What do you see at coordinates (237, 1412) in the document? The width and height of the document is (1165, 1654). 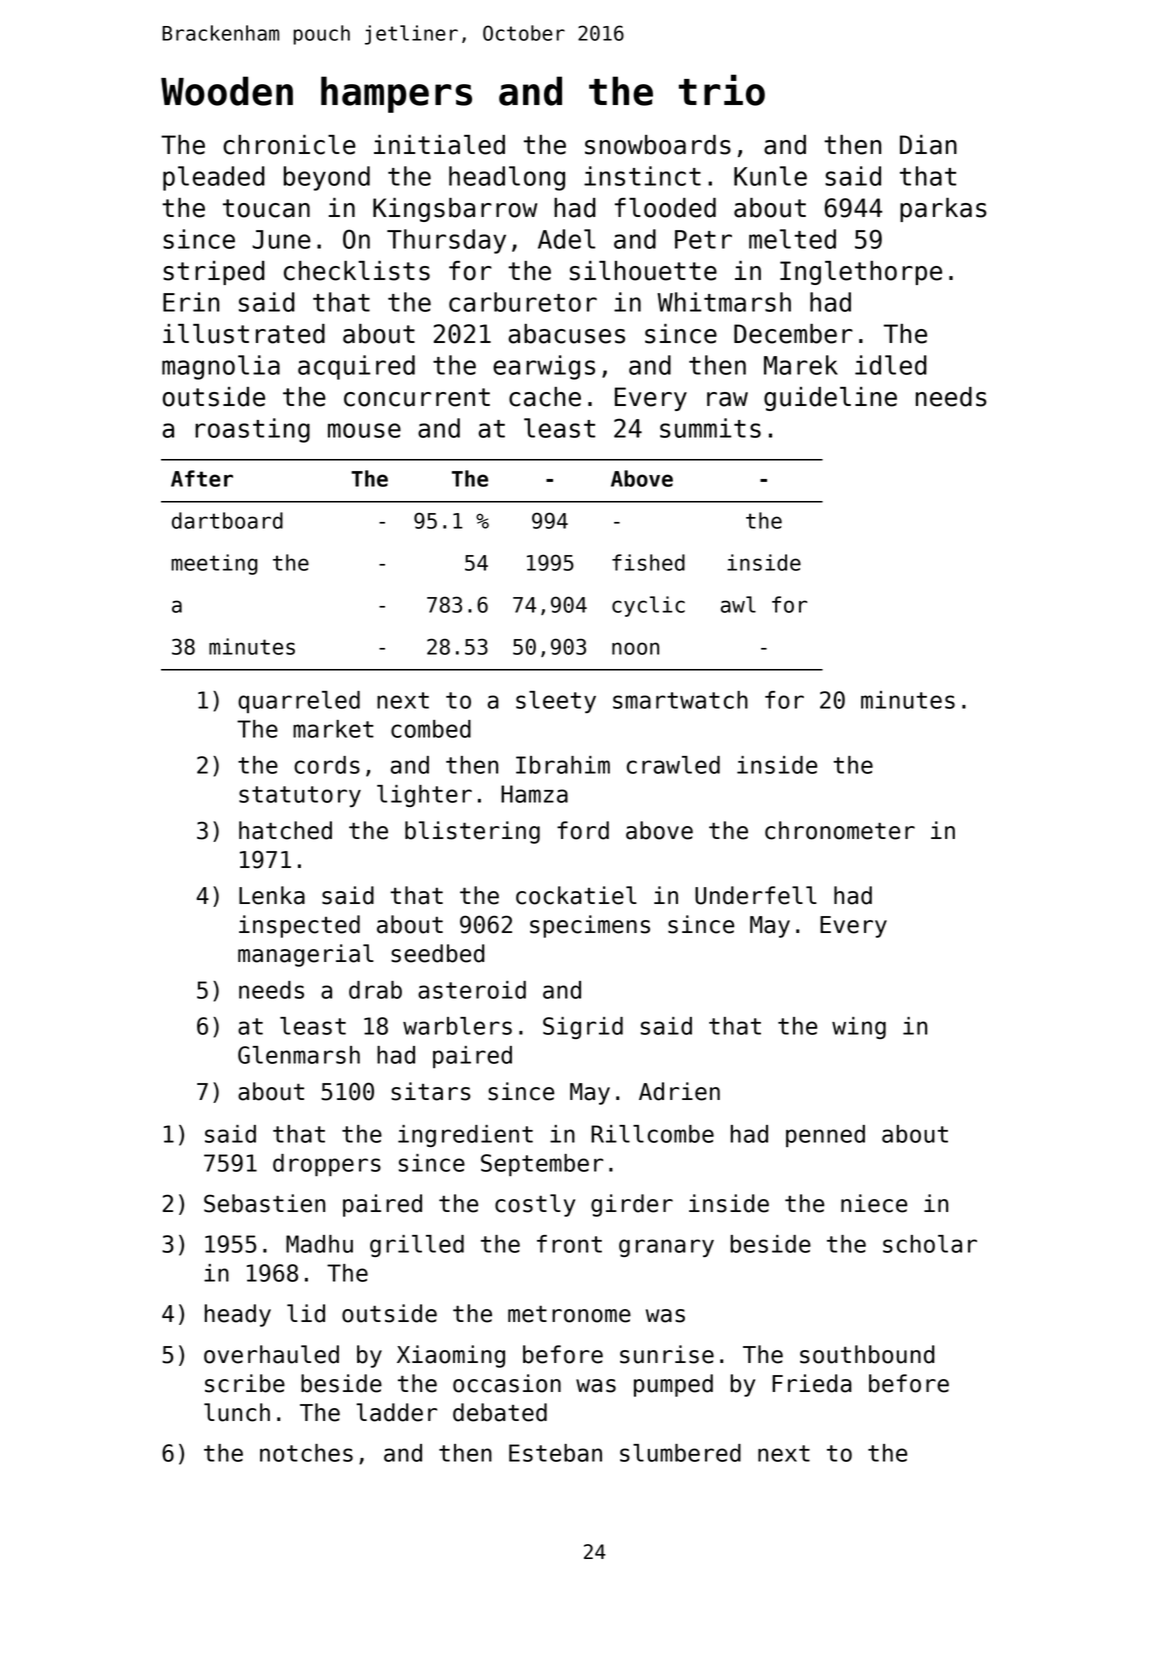 I see `lunch` at bounding box center [237, 1412].
